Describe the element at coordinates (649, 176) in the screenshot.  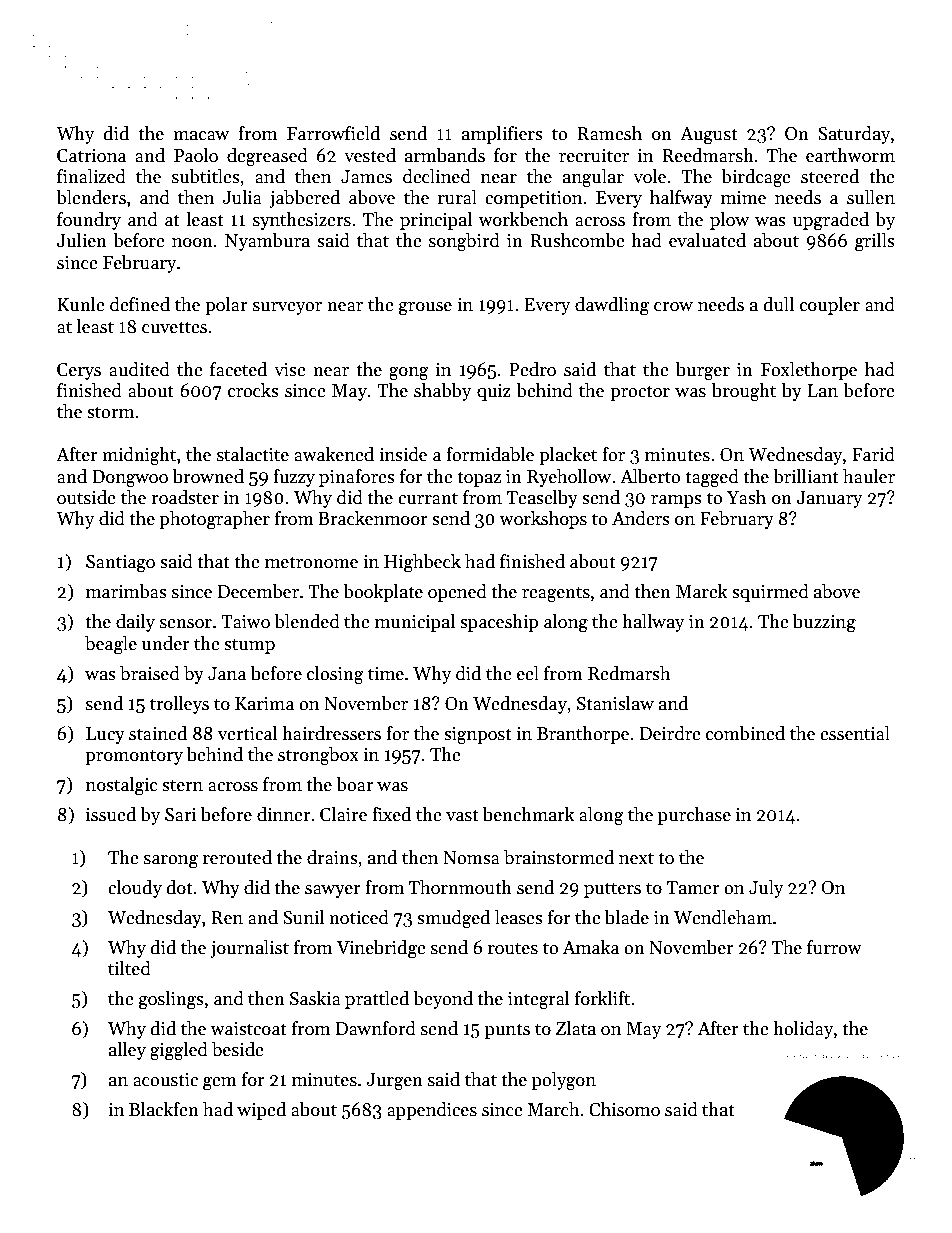
I see `vole` at that location.
